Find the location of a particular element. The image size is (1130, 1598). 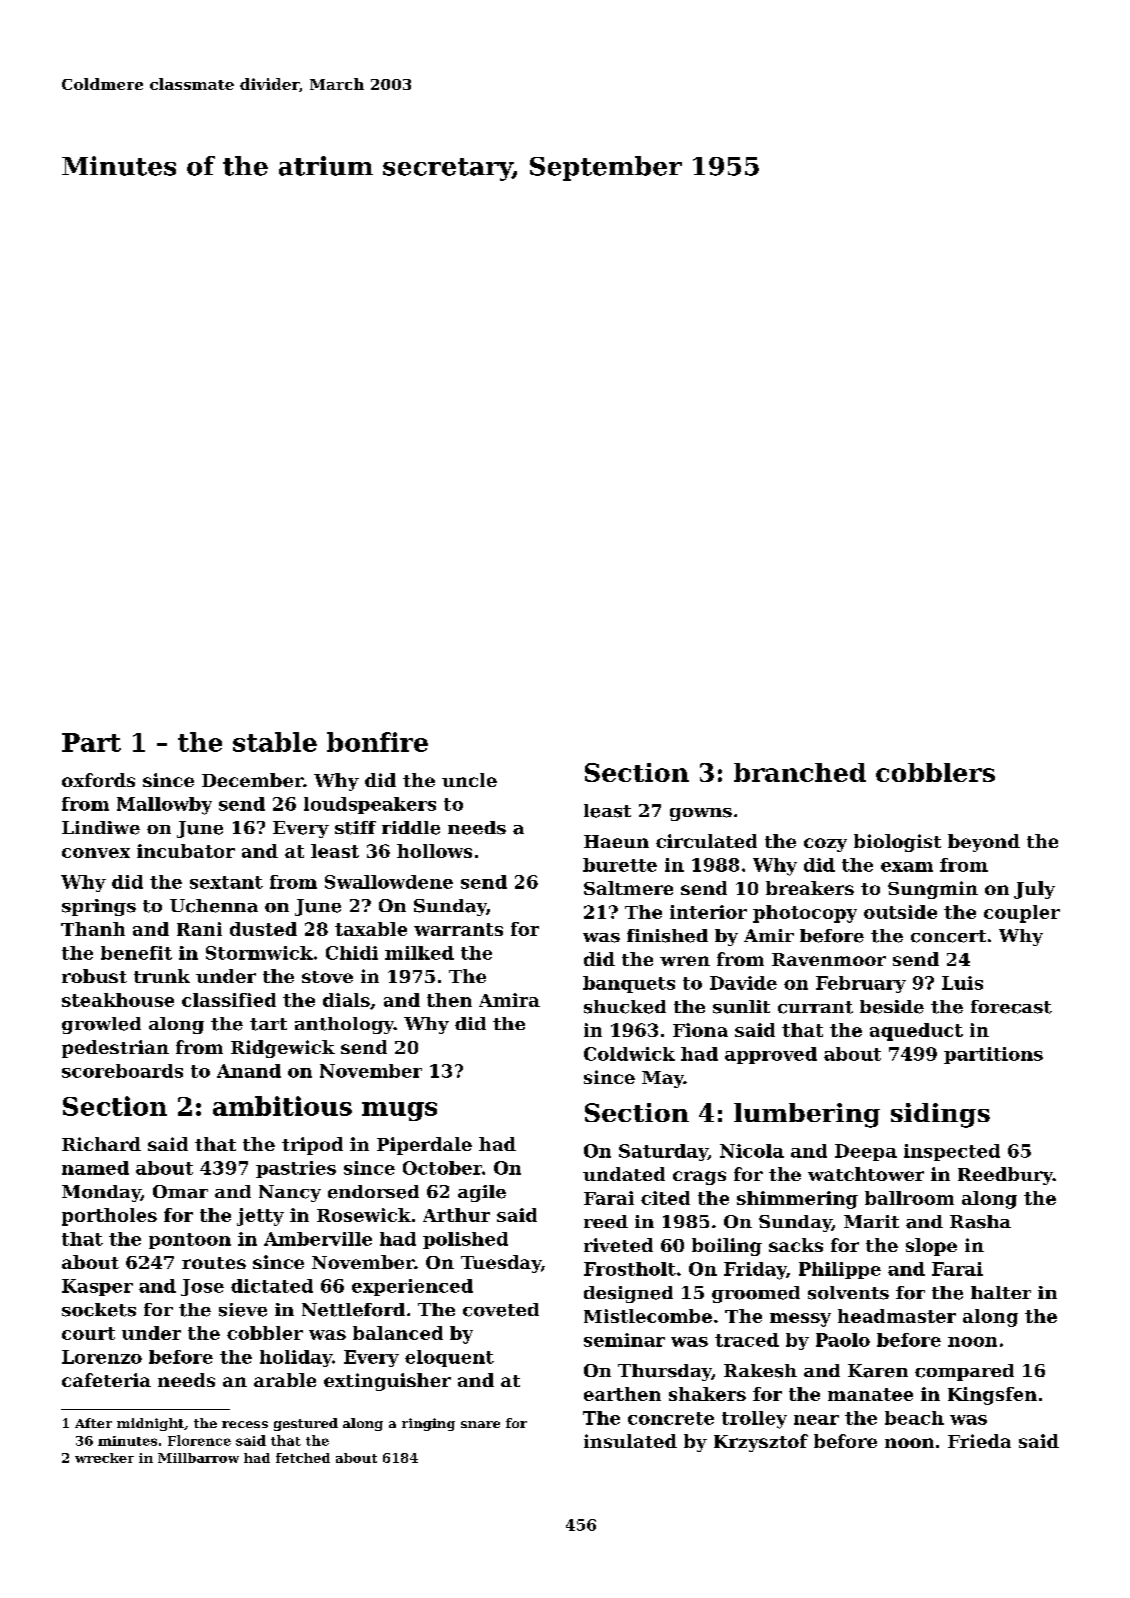

May is located at coordinates (663, 1079).
